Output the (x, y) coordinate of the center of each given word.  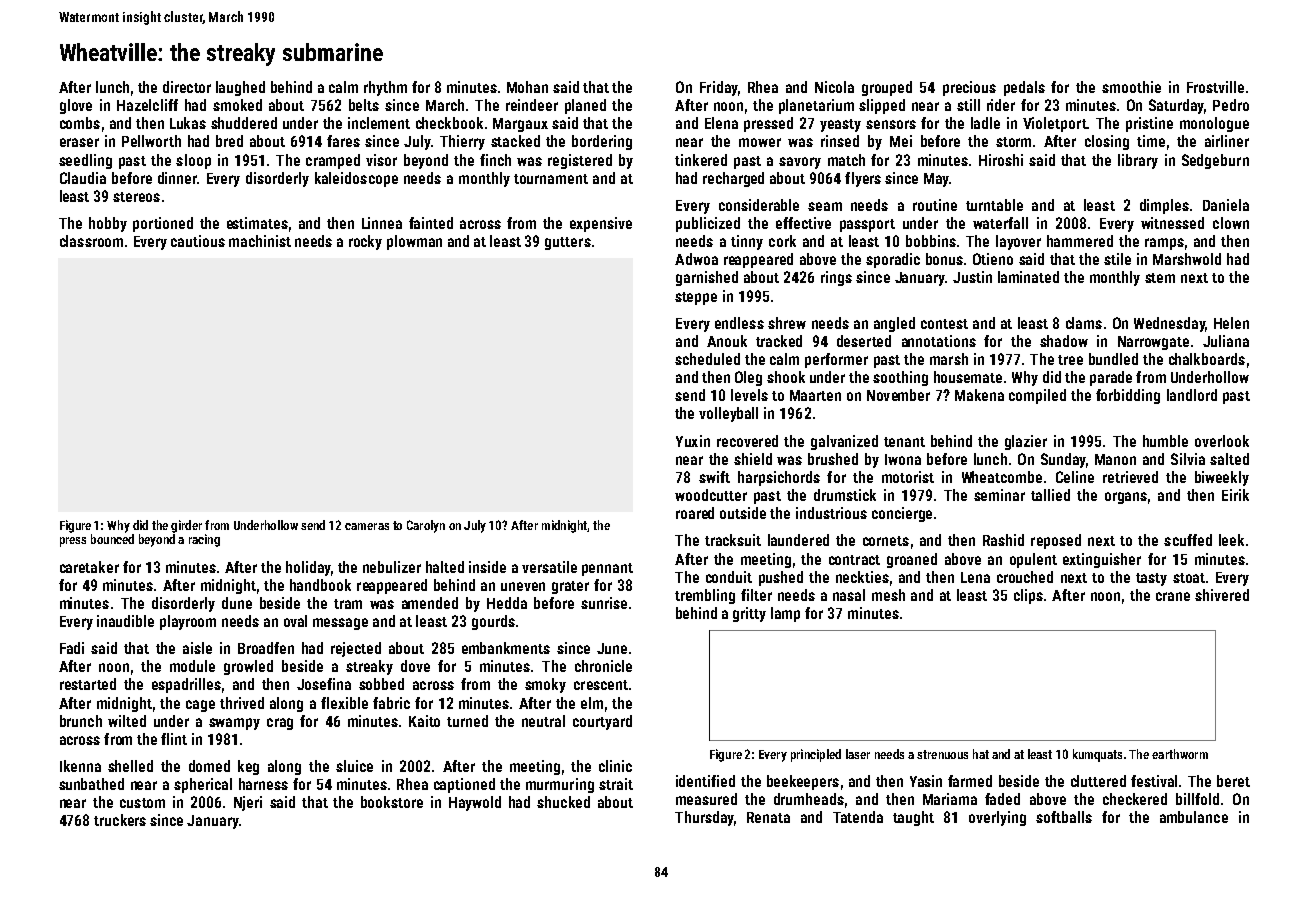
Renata (768, 817)
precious (969, 88)
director (187, 87)
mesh (888, 595)
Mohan (527, 87)
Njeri (248, 803)
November (898, 395)
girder (186, 526)
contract (854, 560)
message (340, 624)
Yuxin (693, 441)
